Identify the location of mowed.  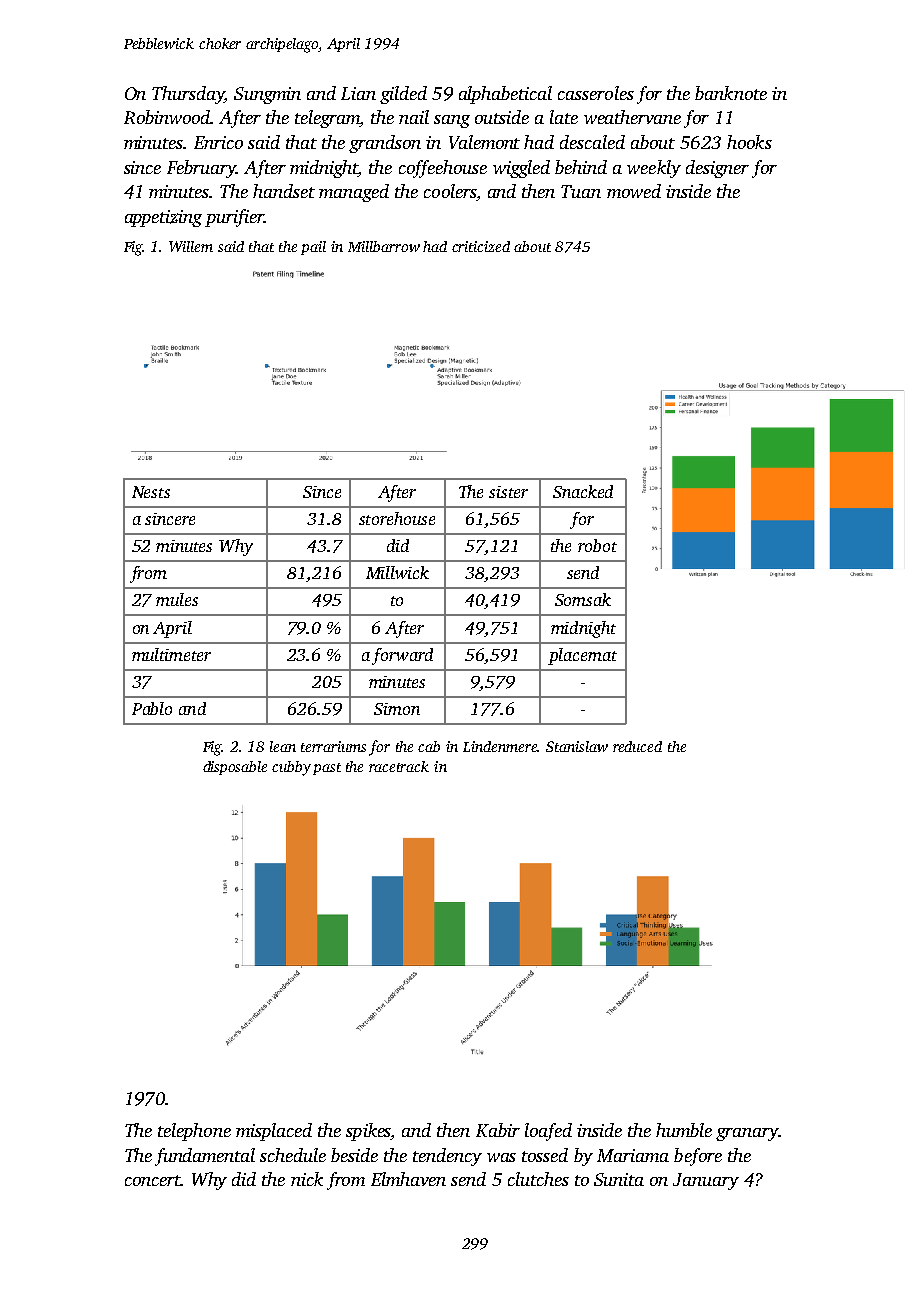
(634, 191).
